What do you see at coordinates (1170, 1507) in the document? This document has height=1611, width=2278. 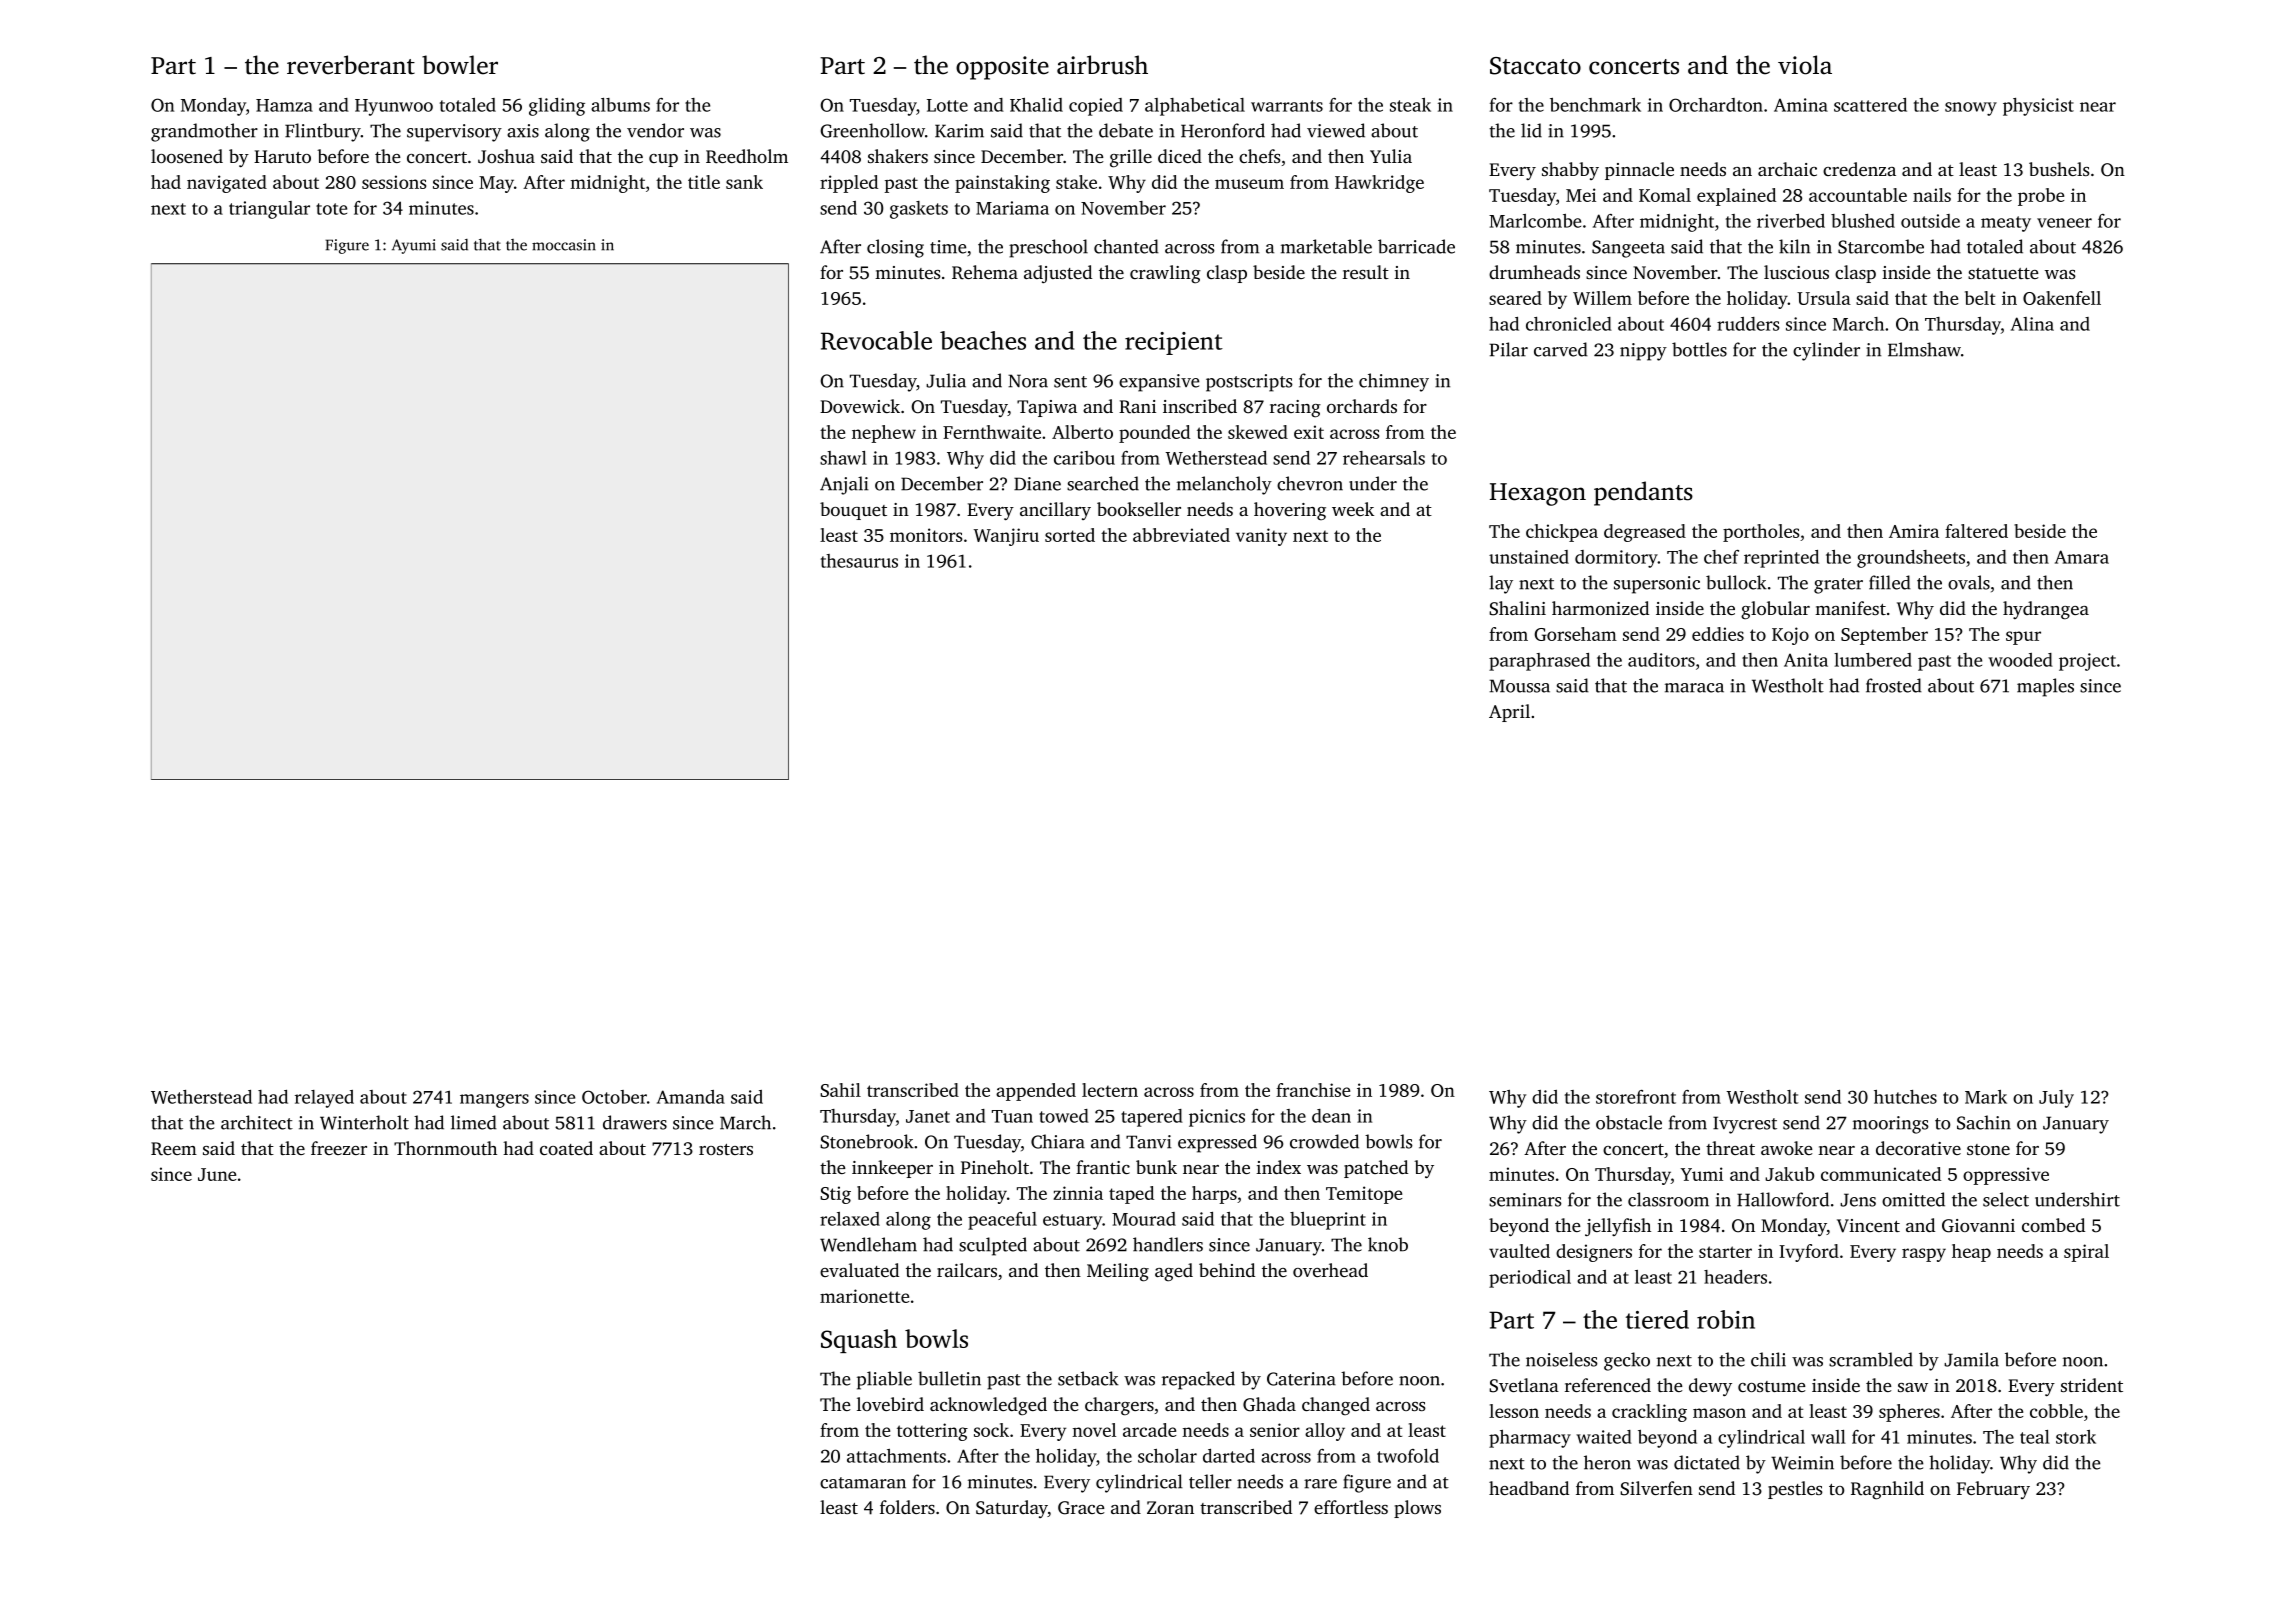 I see `Zoran` at bounding box center [1170, 1507].
